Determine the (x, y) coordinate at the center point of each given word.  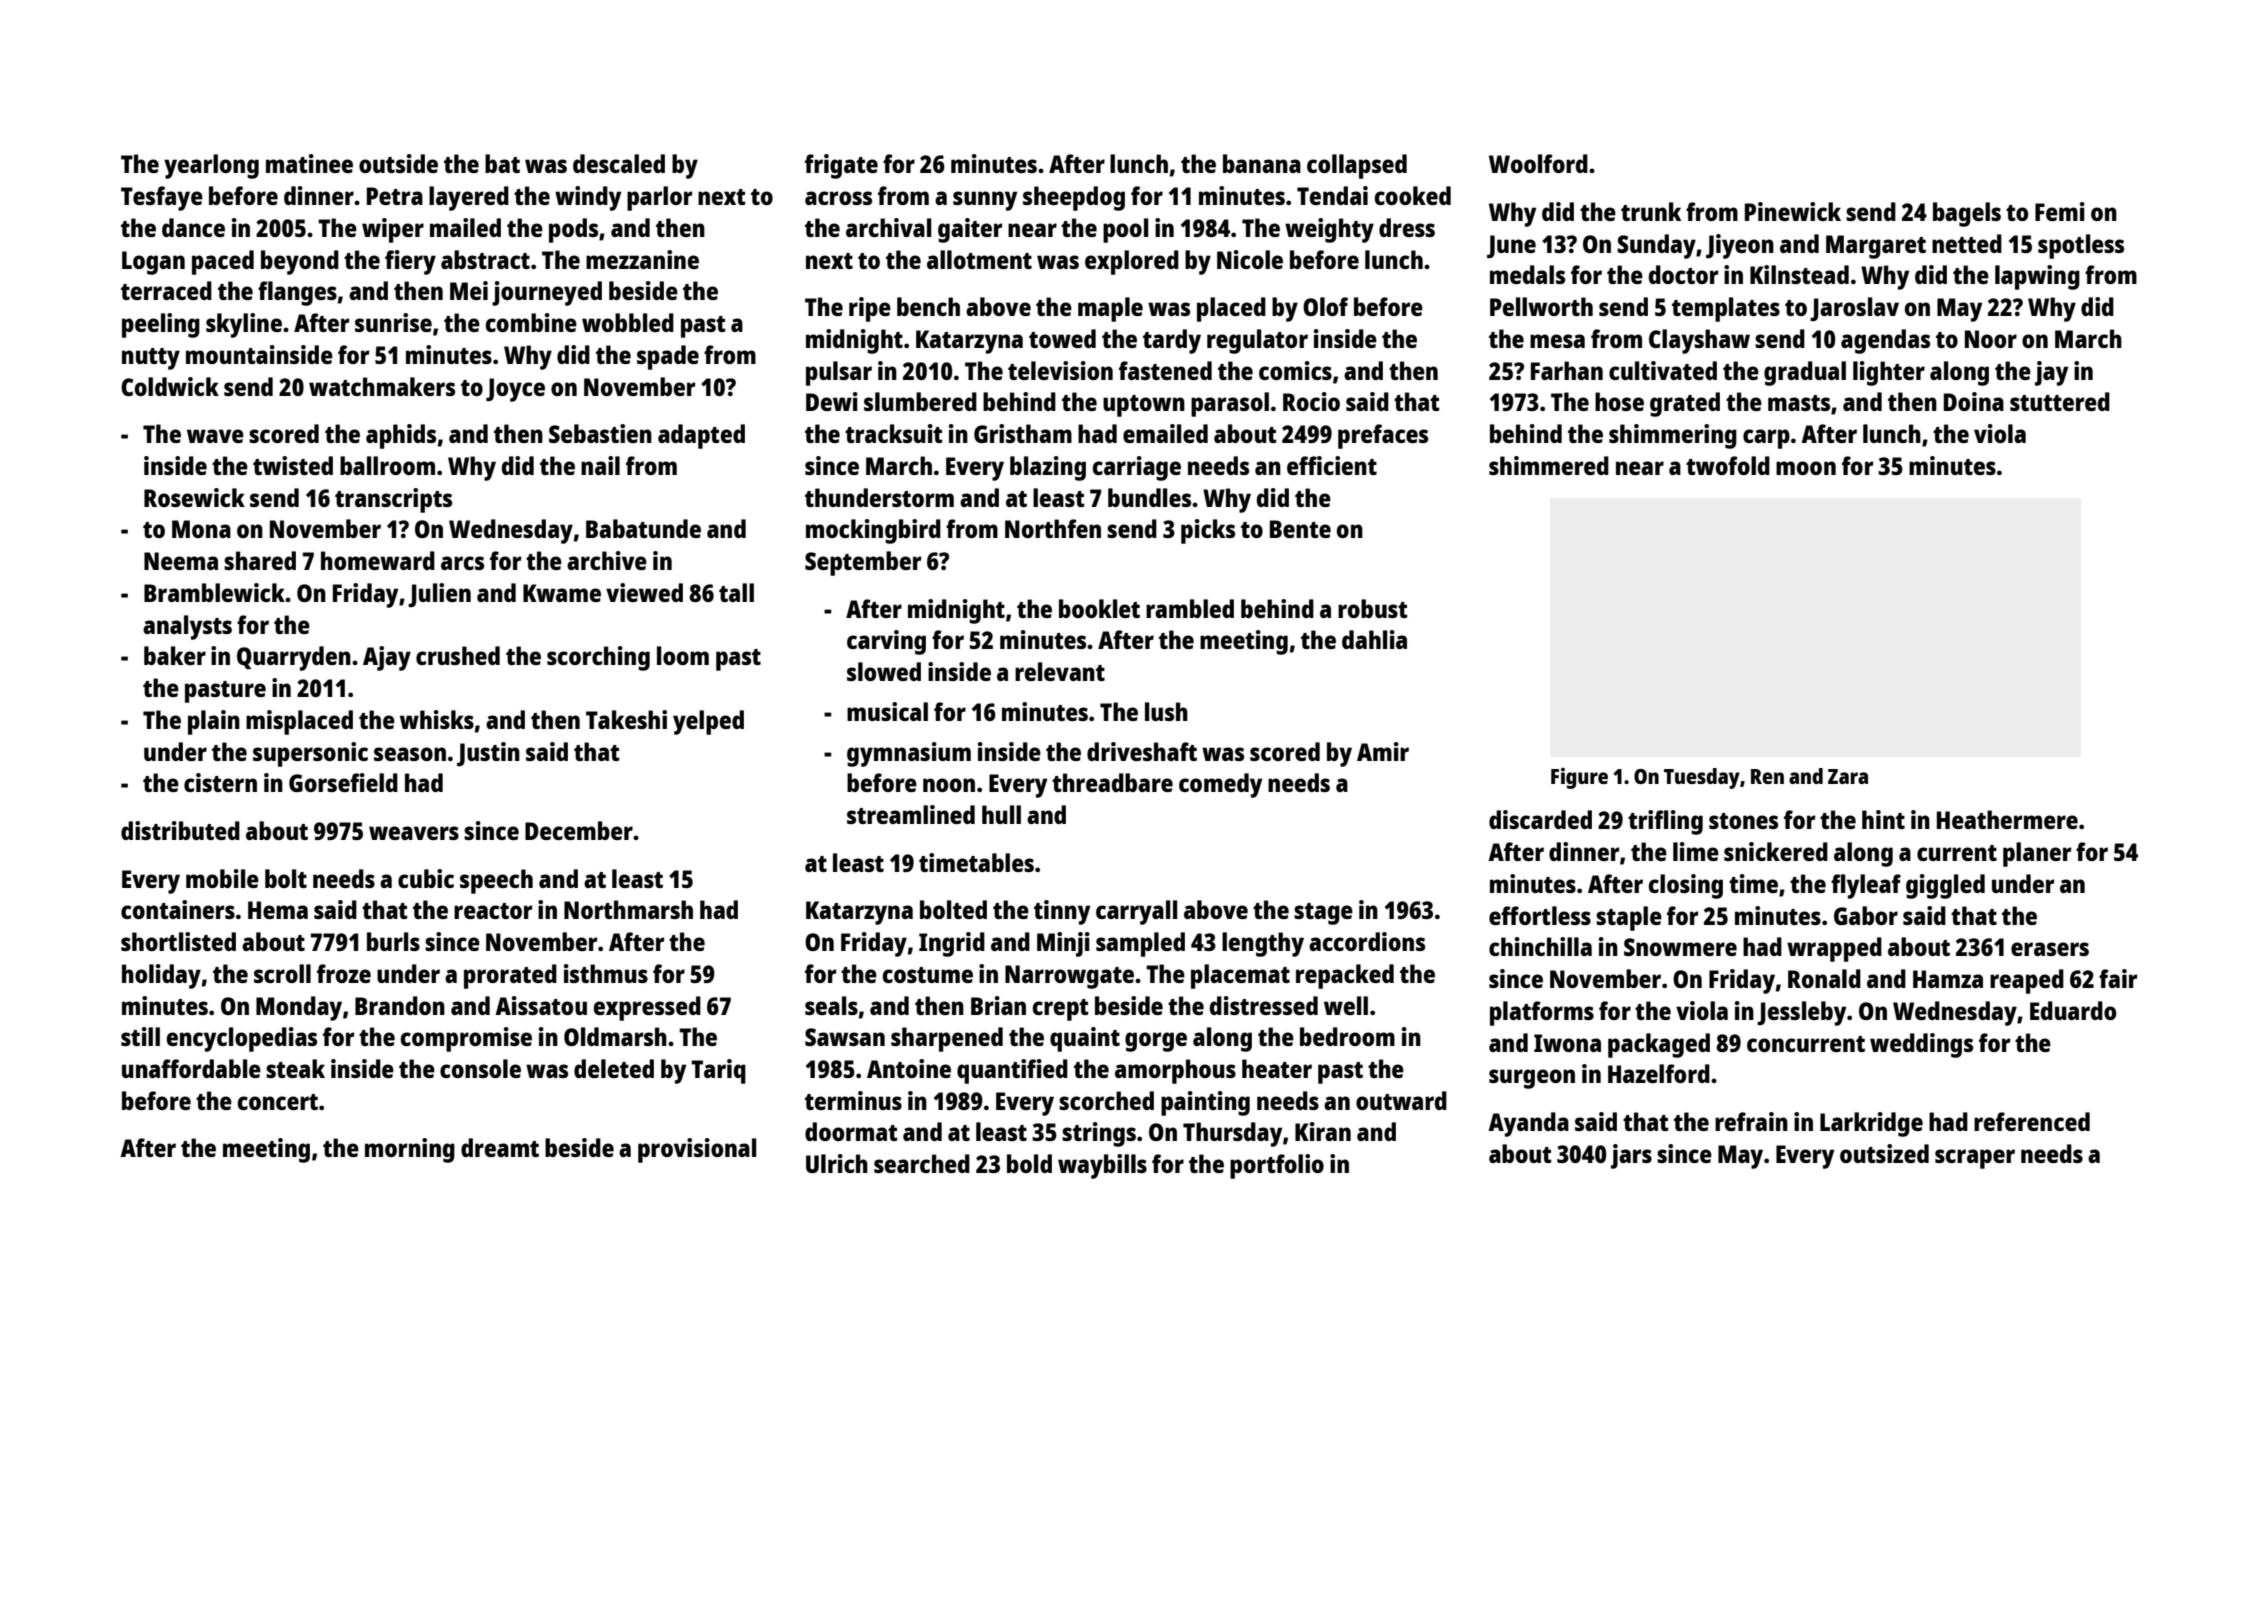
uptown (1144, 406)
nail (600, 465)
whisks (437, 719)
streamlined (911, 814)
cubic (426, 878)
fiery (410, 262)
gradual (1805, 373)
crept (1061, 1010)
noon (949, 785)
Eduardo (2073, 1010)
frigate (841, 166)
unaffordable (191, 1068)
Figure (1579, 778)
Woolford (1538, 163)
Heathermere (2007, 819)
